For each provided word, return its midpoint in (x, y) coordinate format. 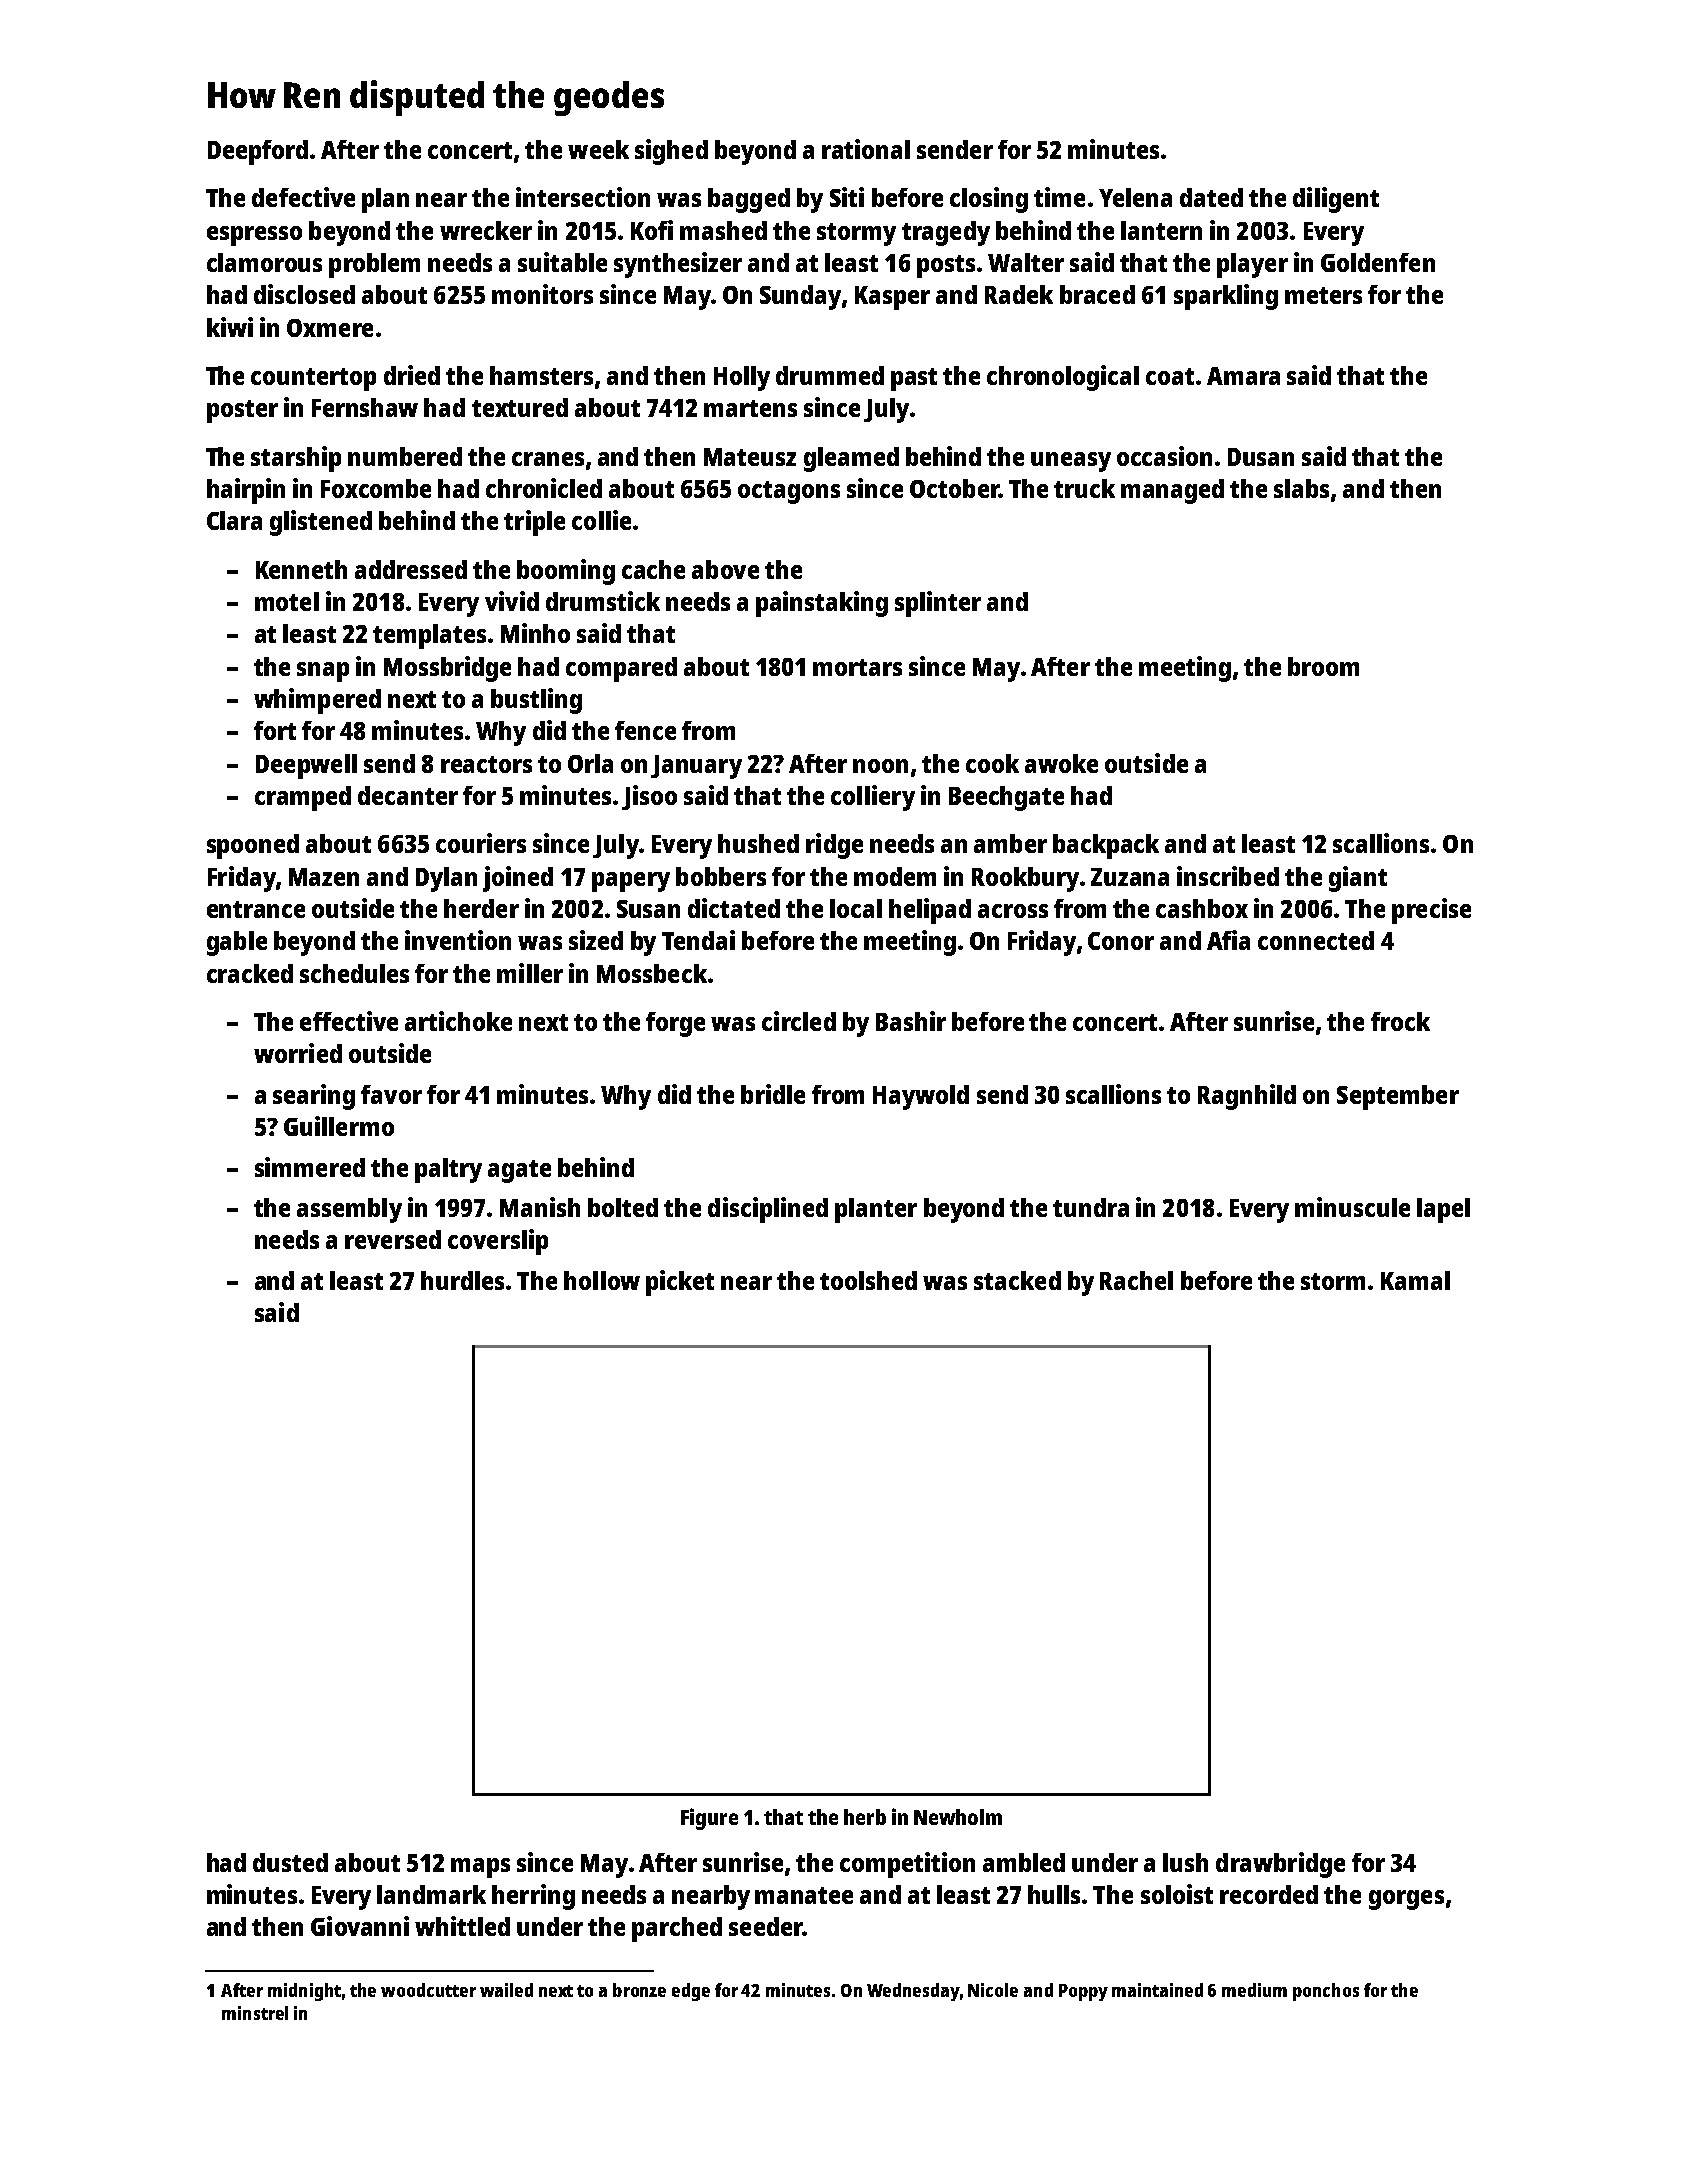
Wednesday (913, 1992)
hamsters (541, 375)
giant (1358, 879)
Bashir (911, 1021)
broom (1323, 666)
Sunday (800, 297)
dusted (290, 1862)
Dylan (446, 879)
